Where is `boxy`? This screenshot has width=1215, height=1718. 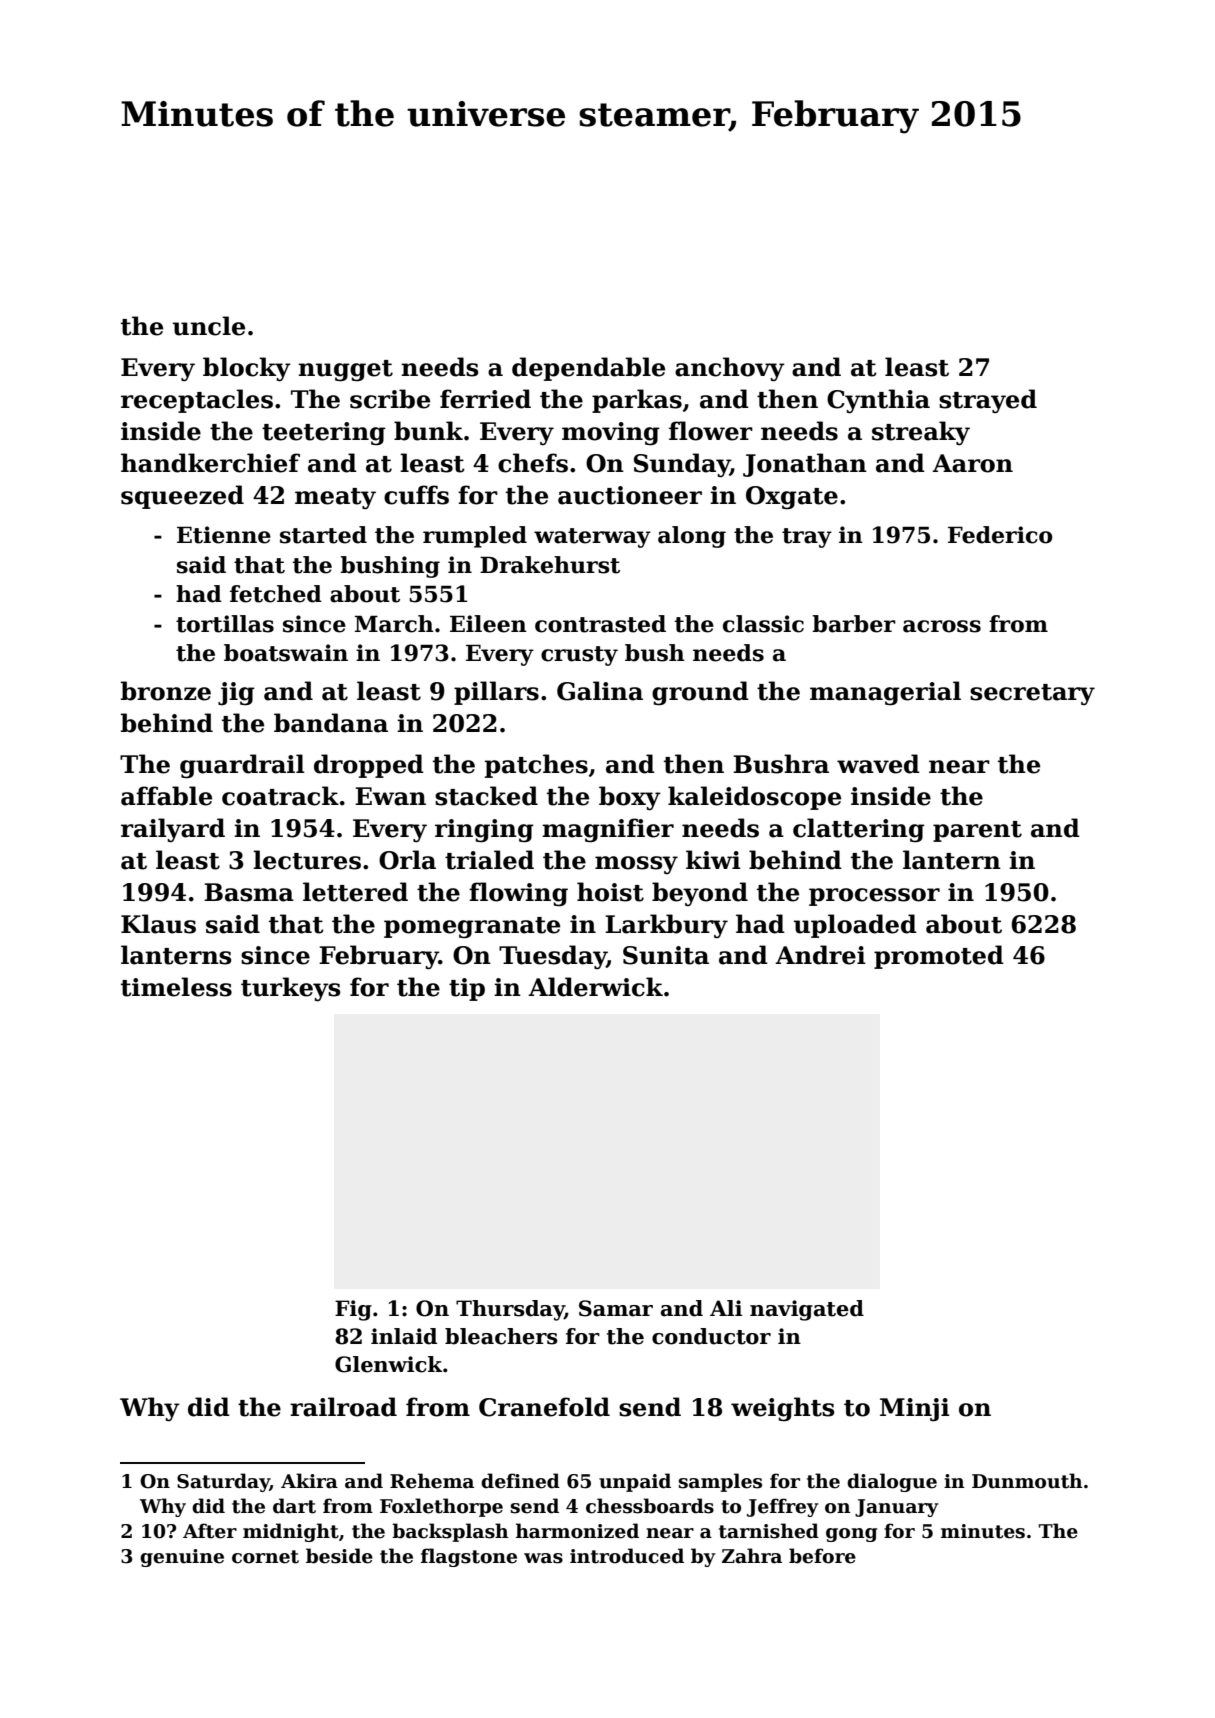
boxy is located at coordinates (630, 798).
